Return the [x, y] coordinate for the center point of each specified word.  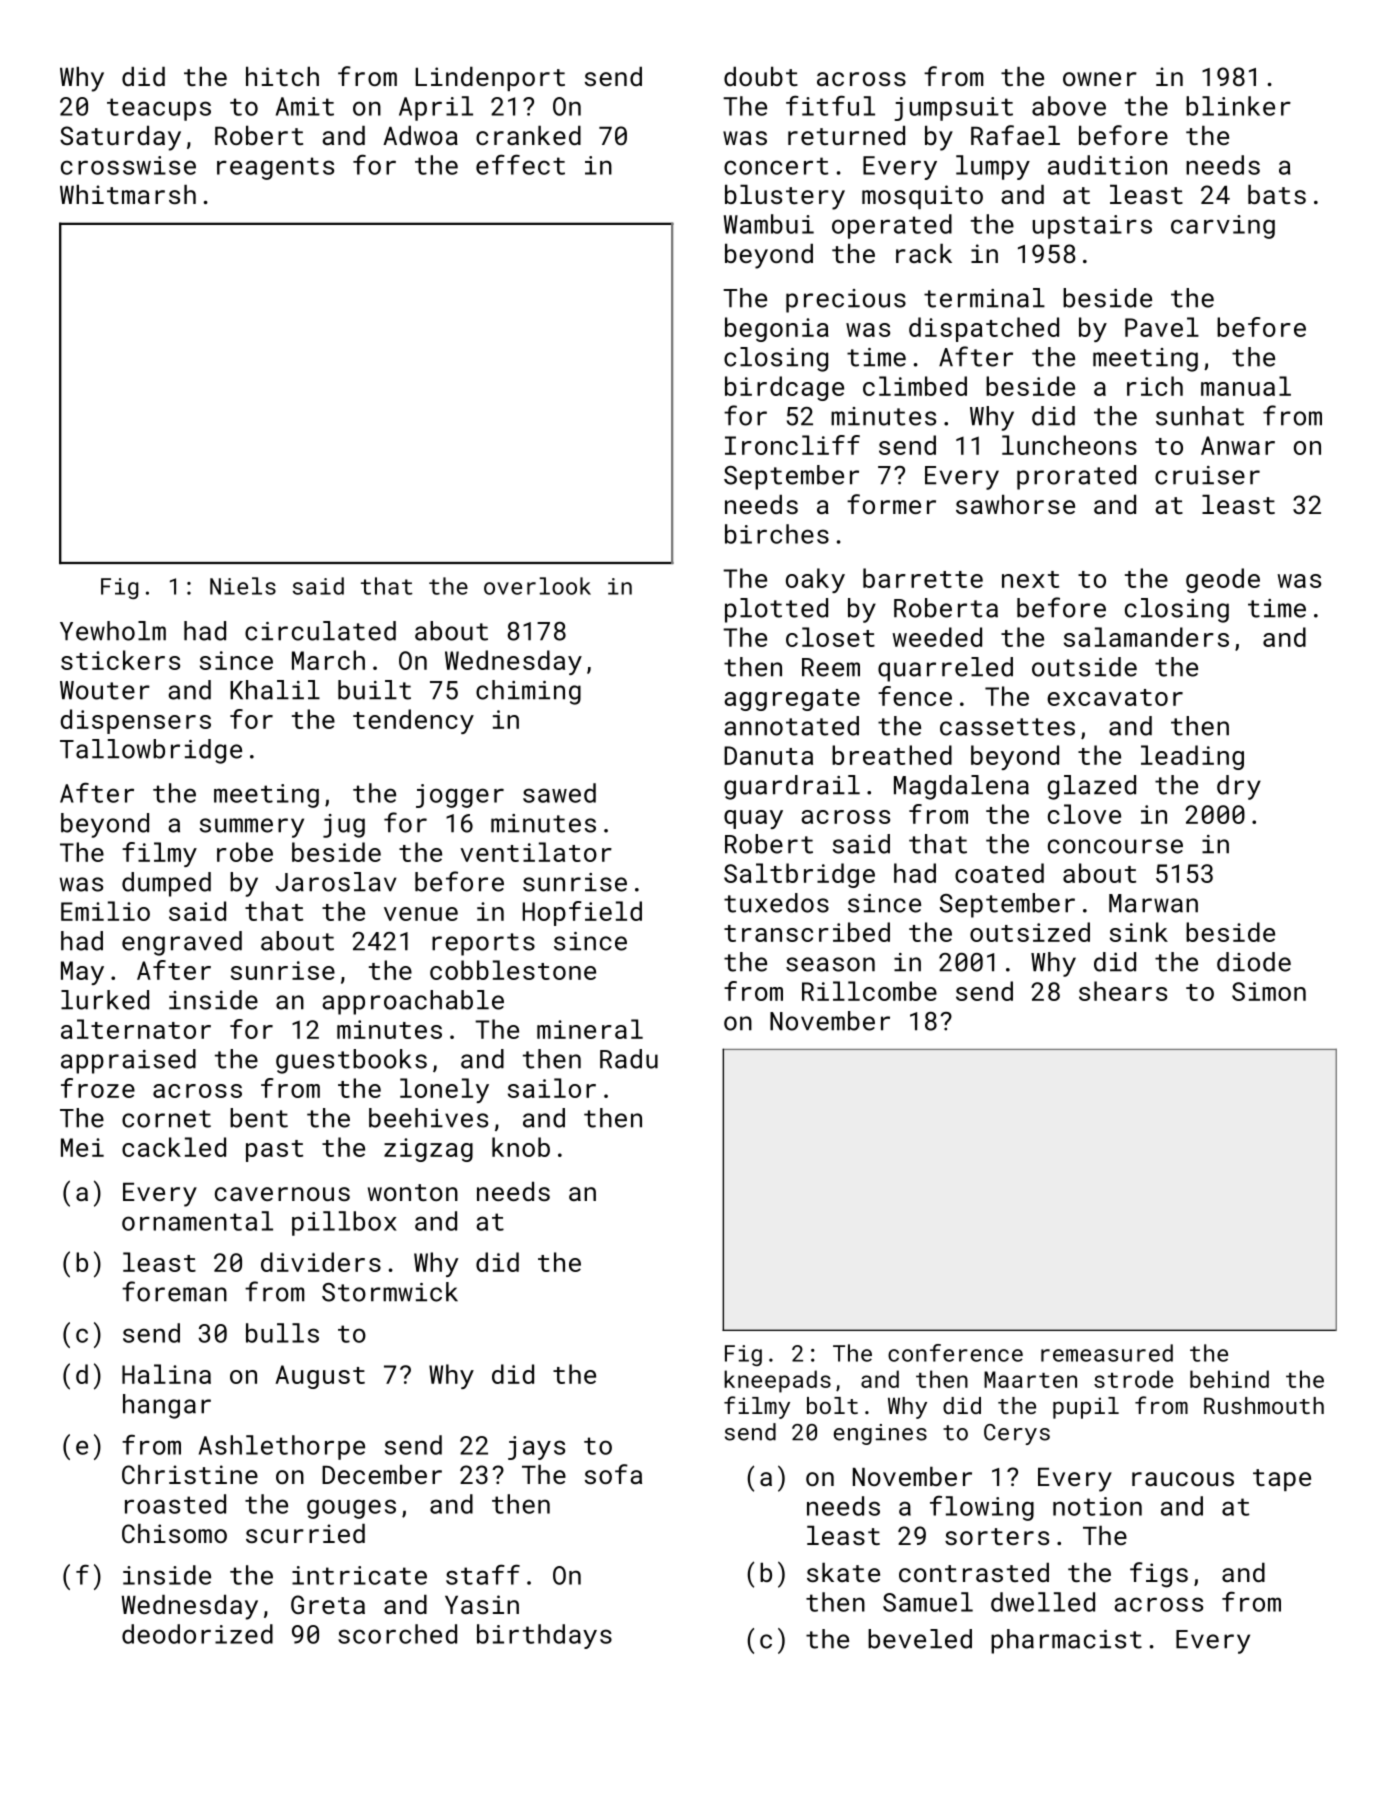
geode [1223, 580]
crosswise [128, 165]
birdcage [784, 388]
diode [1254, 962]
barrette [923, 578]
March [328, 660]
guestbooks [351, 1061]
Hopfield [582, 913]
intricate [359, 1575]
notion [1097, 1506]
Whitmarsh [128, 194]
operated [892, 226]
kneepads [777, 1381]
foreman [174, 1291]
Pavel [1162, 327]
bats [1277, 194]
